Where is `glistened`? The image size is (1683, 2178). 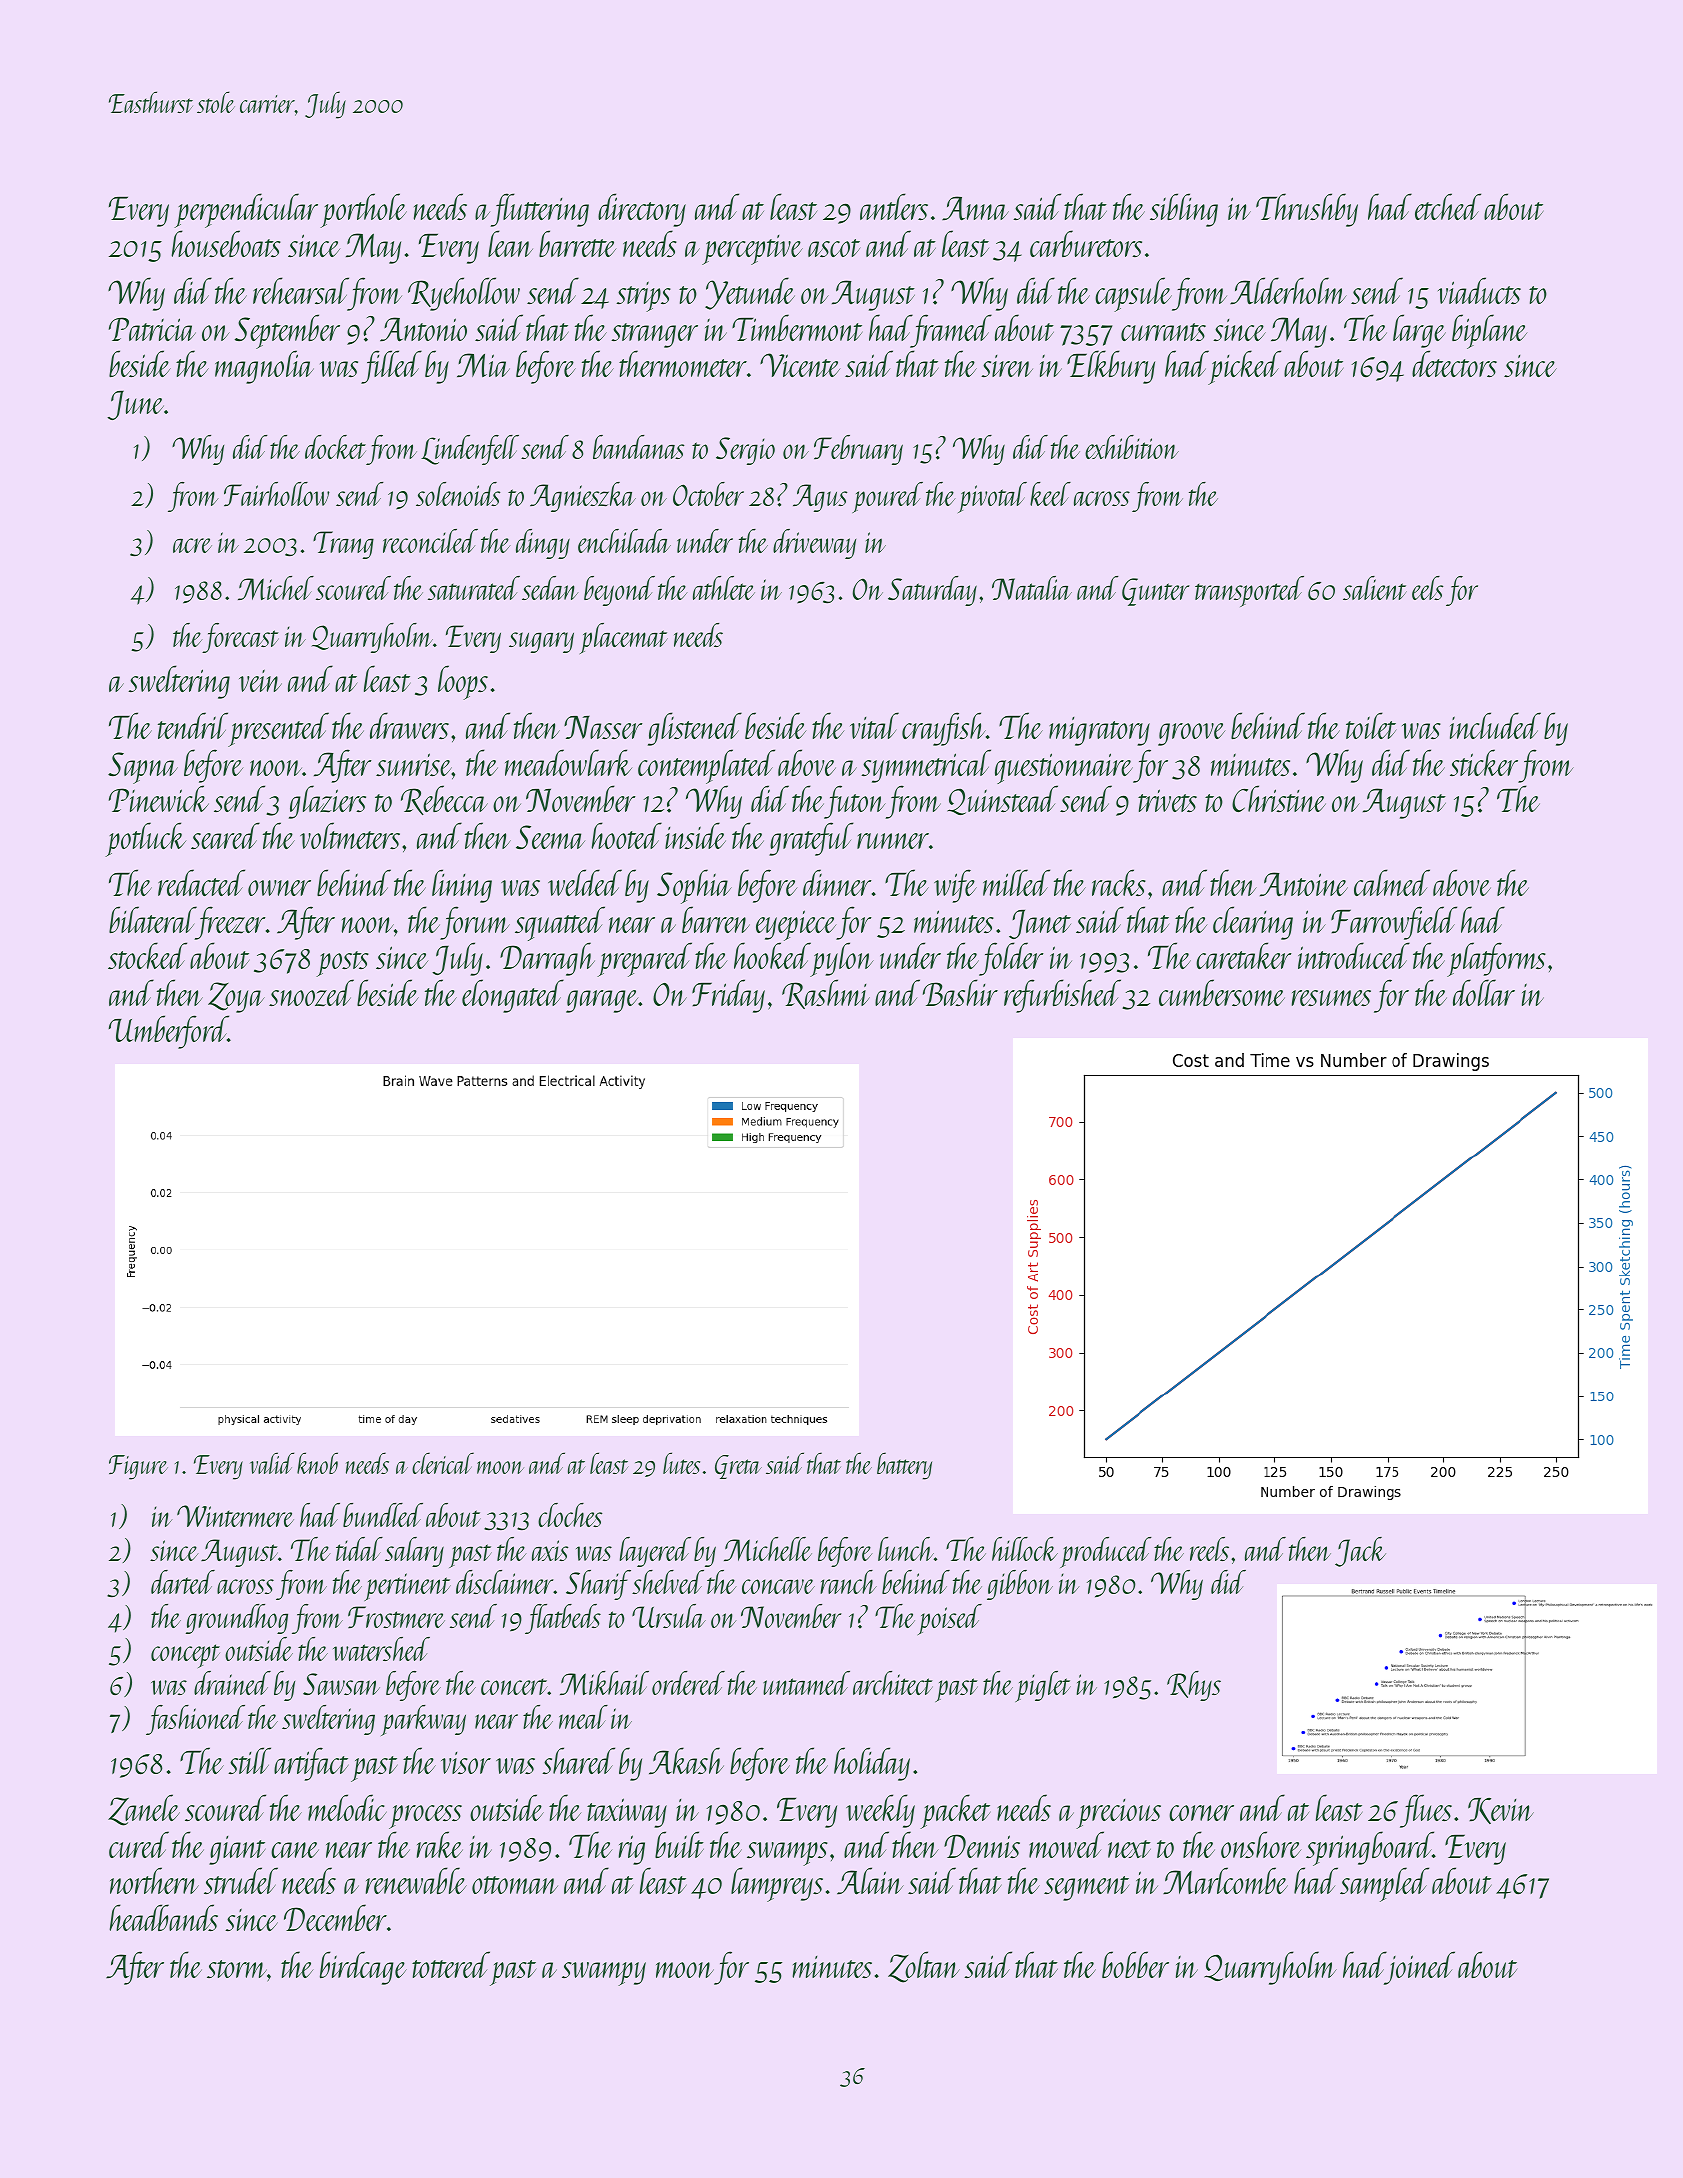
glistened is located at coordinates (695, 729).
